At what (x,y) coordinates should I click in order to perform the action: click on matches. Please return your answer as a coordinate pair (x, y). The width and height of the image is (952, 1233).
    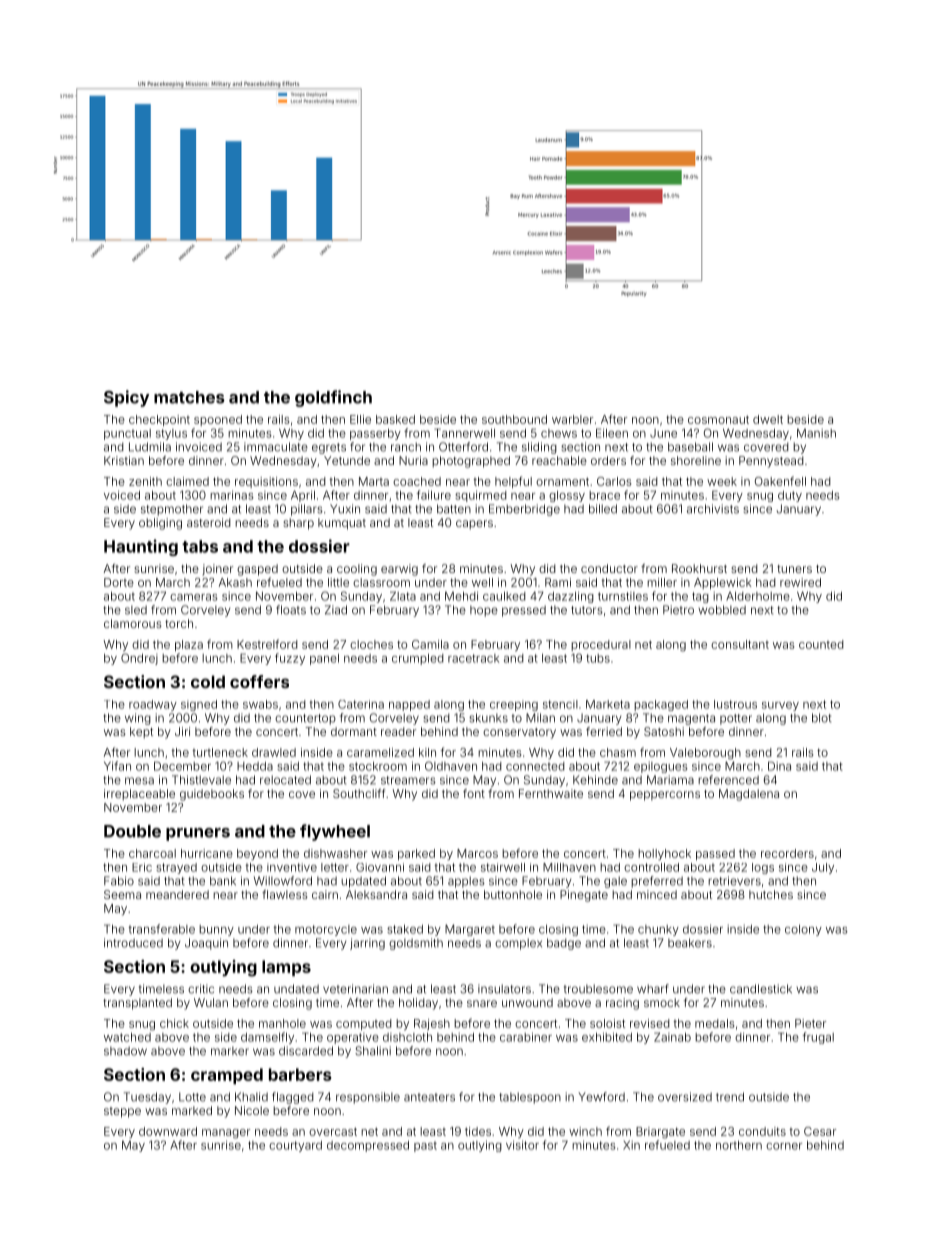
    Looking at the image, I should click on (189, 397).
